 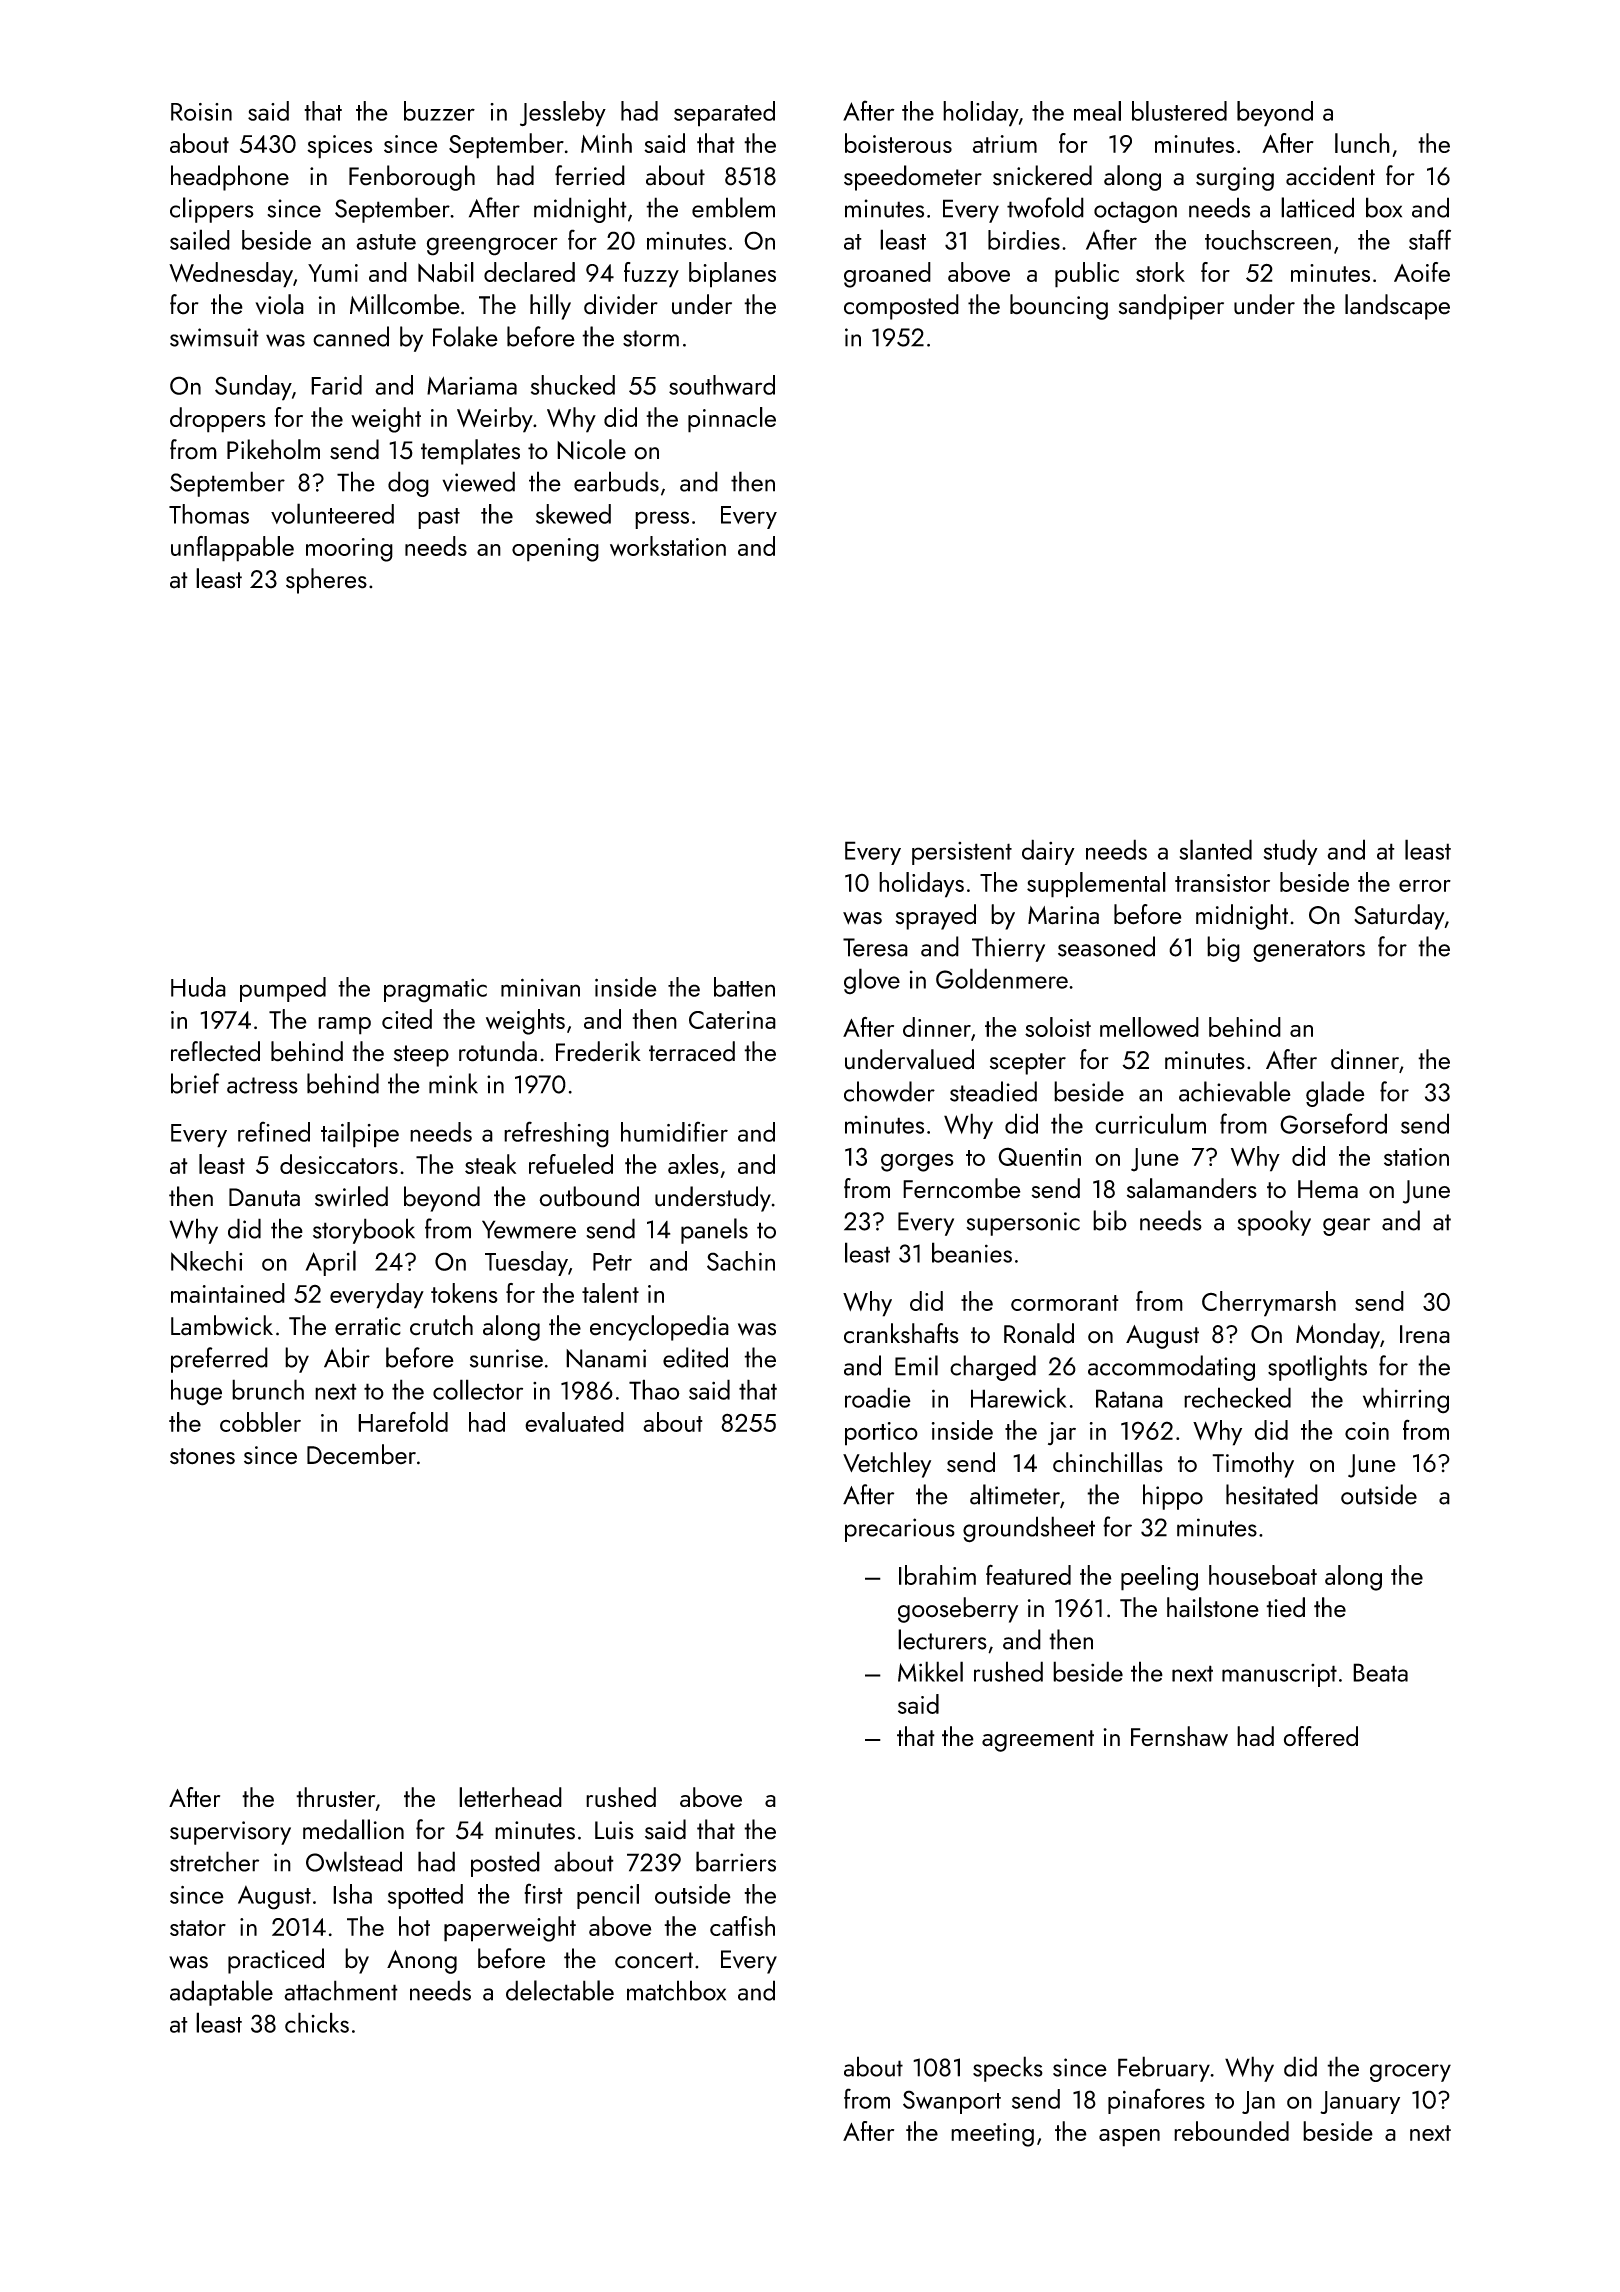 What do you see at coordinates (744, 987) in the screenshot?
I see `batten` at bounding box center [744, 987].
